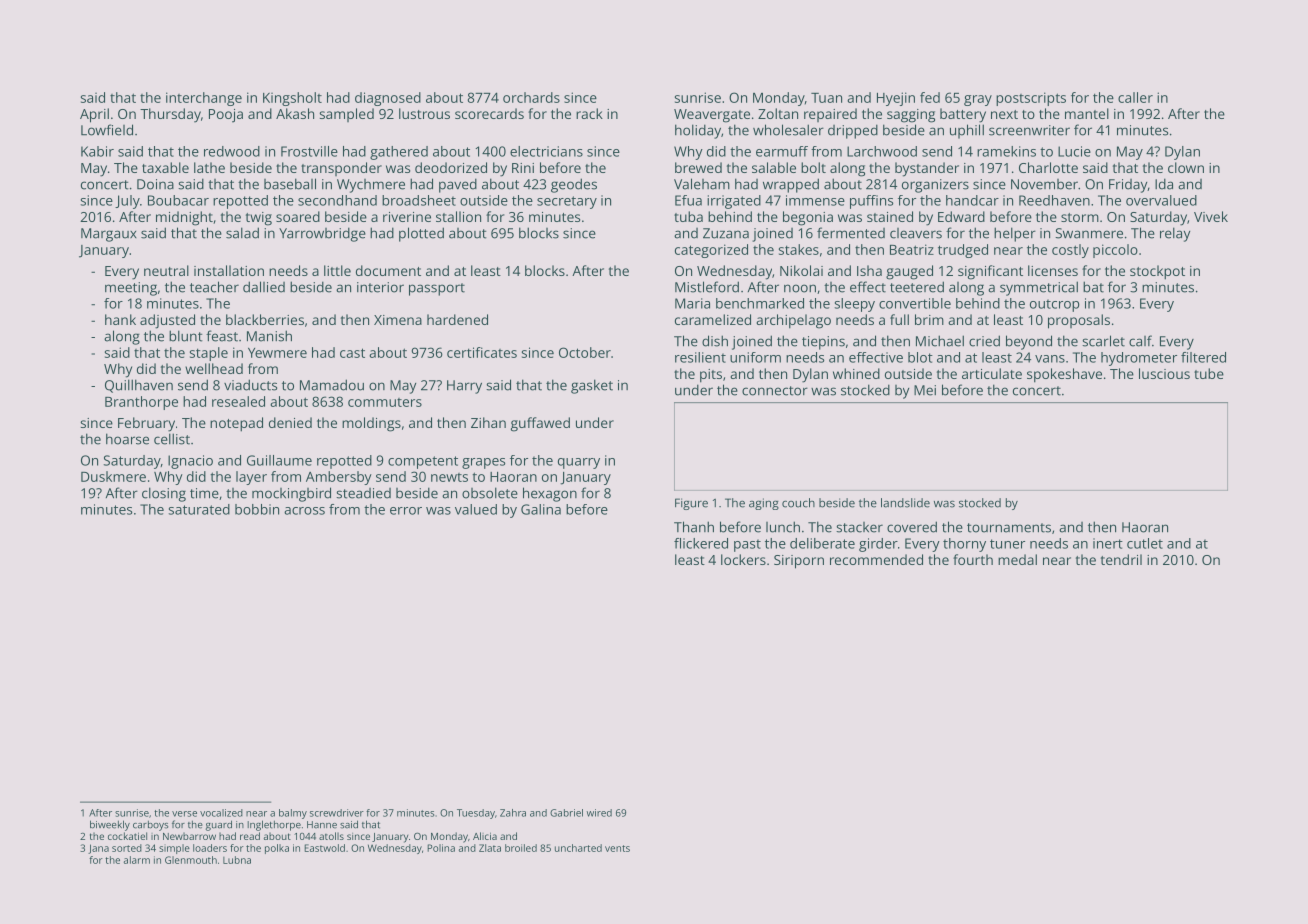 The image size is (1308, 924). What do you see at coordinates (798, 503) in the screenshot?
I see `couch` at bounding box center [798, 503].
